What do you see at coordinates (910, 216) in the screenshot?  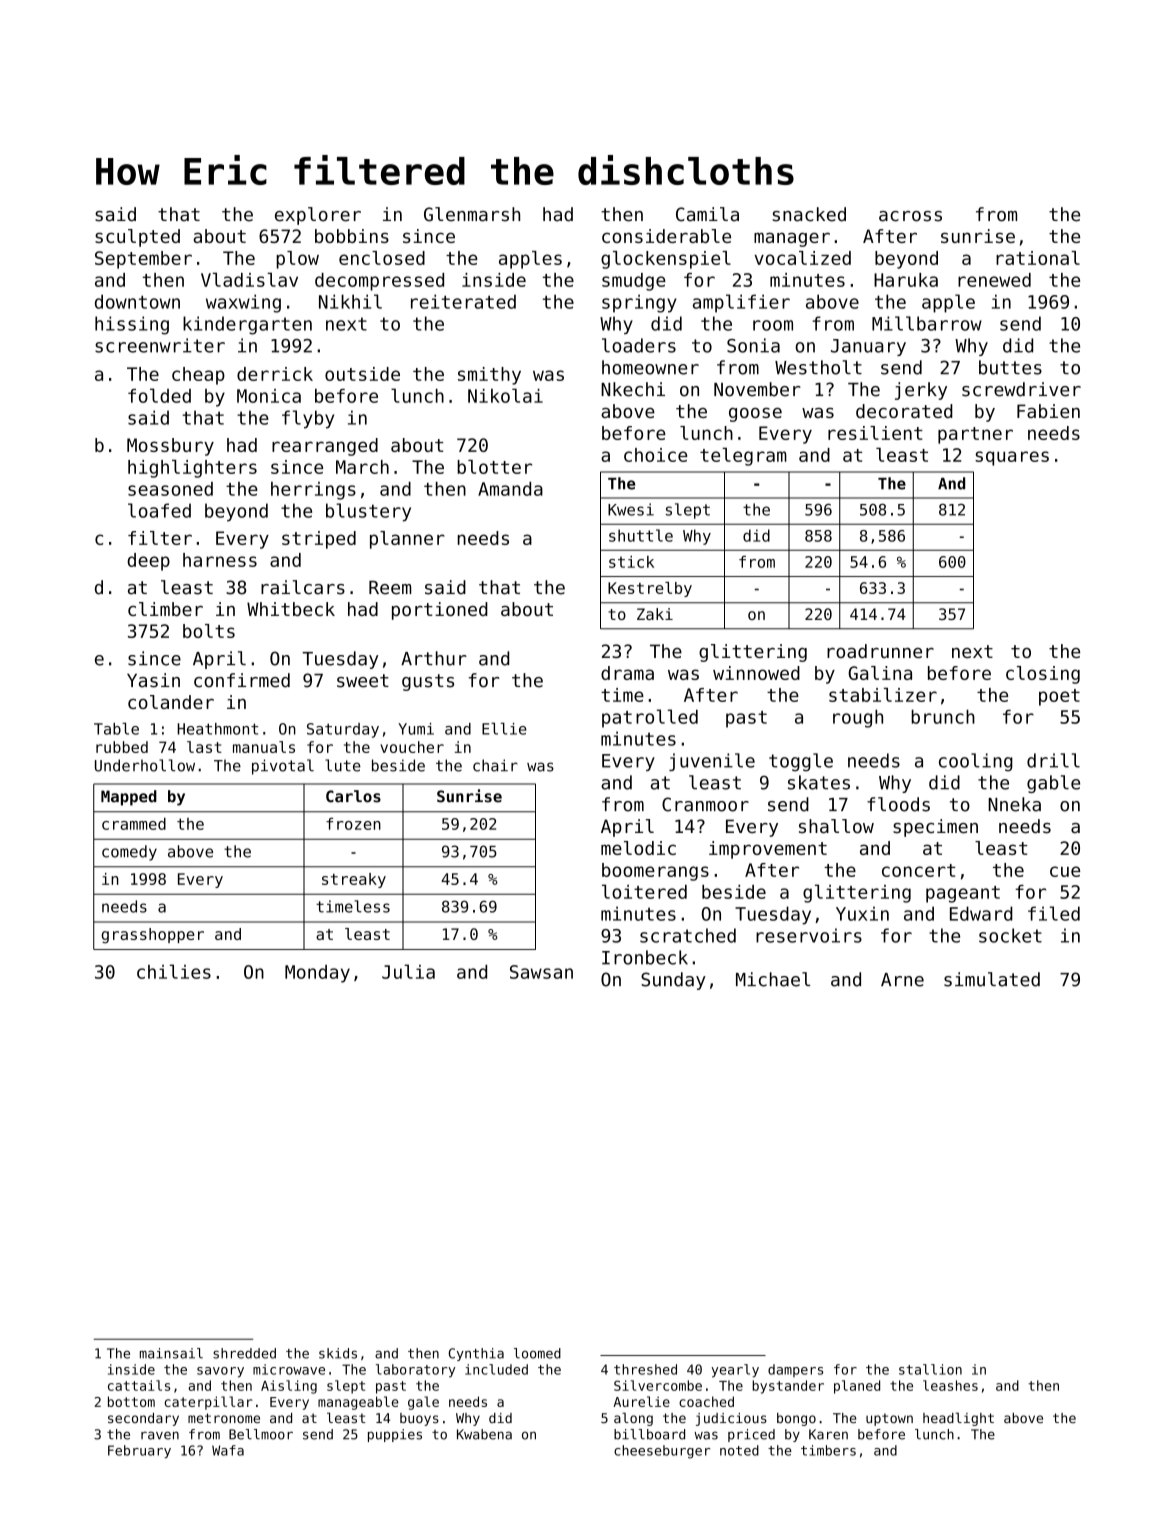 I see `across` at bounding box center [910, 216].
